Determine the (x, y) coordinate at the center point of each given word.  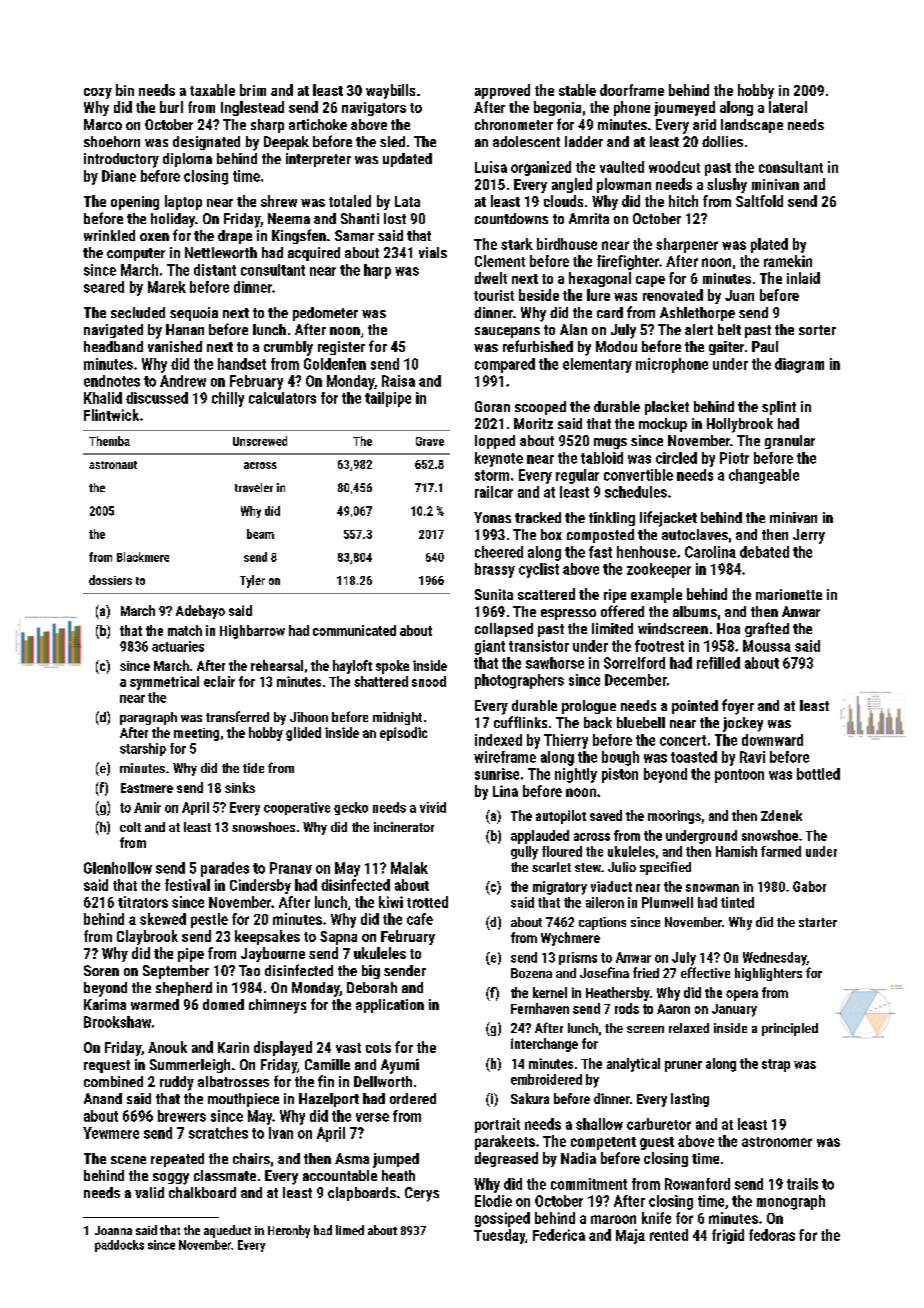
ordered (413, 1098)
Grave (430, 441)
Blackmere (143, 557)
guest (657, 1143)
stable (577, 90)
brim (253, 90)
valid (149, 1192)
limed (350, 1230)
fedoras (772, 1235)
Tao (249, 970)
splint (779, 408)
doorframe (632, 90)
